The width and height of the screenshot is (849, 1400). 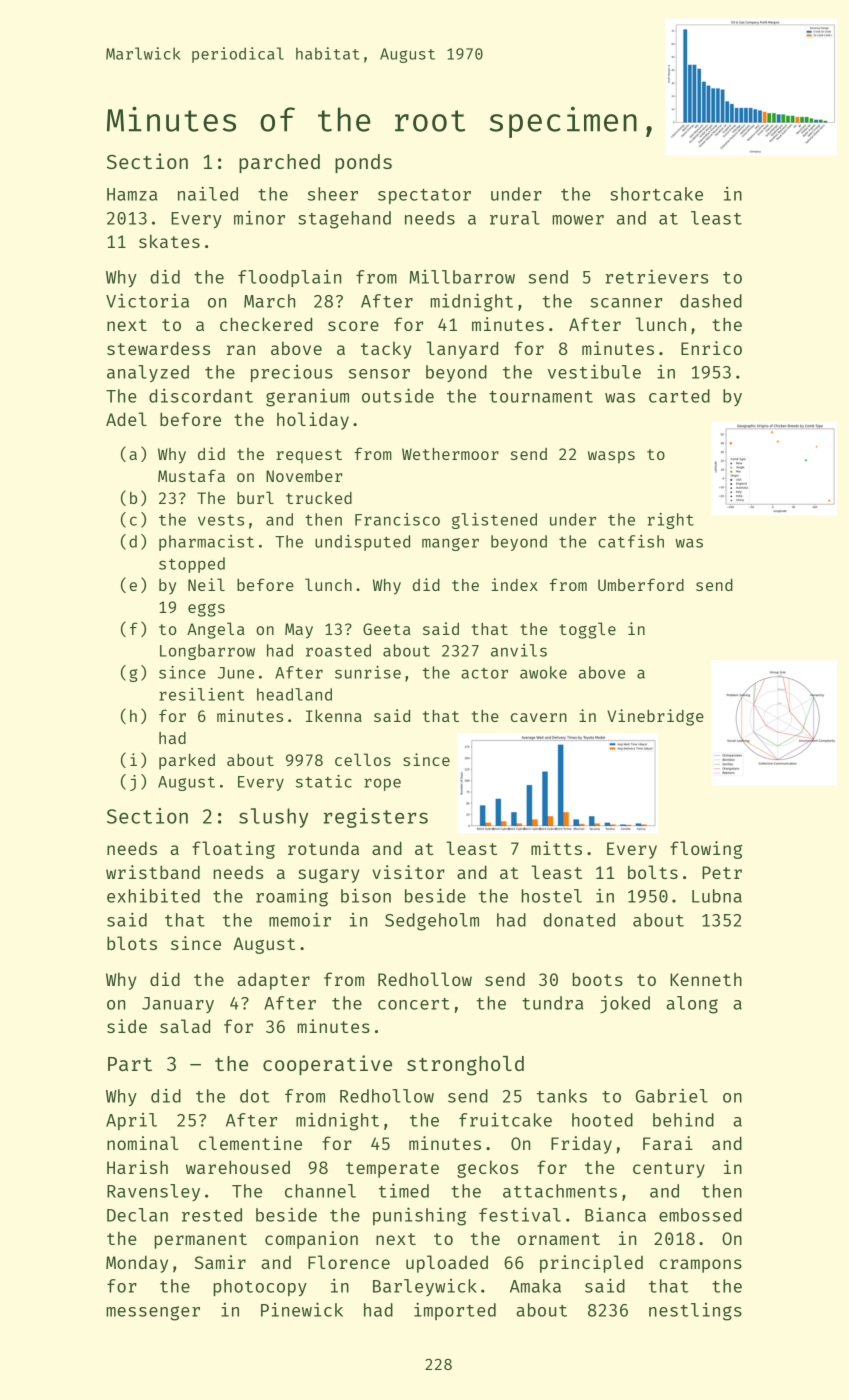 What do you see at coordinates (641, 584) in the screenshot?
I see `Umberford` at bounding box center [641, 584].
